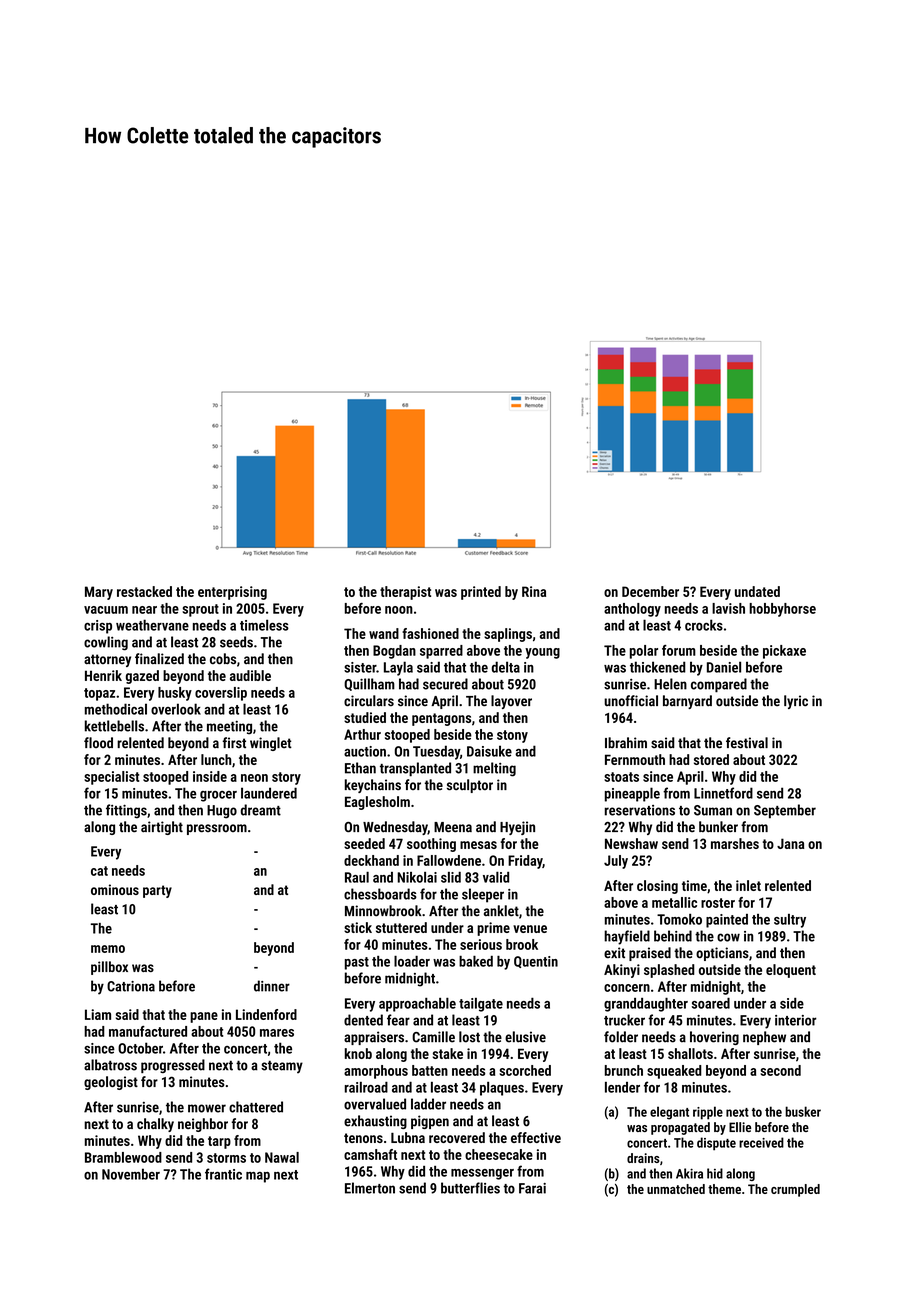 The height and width of the screenshot is (1316, 908). Describe the element at coordinates (266, 1014) in the screenshot. I see `Lindenford` at that location.
